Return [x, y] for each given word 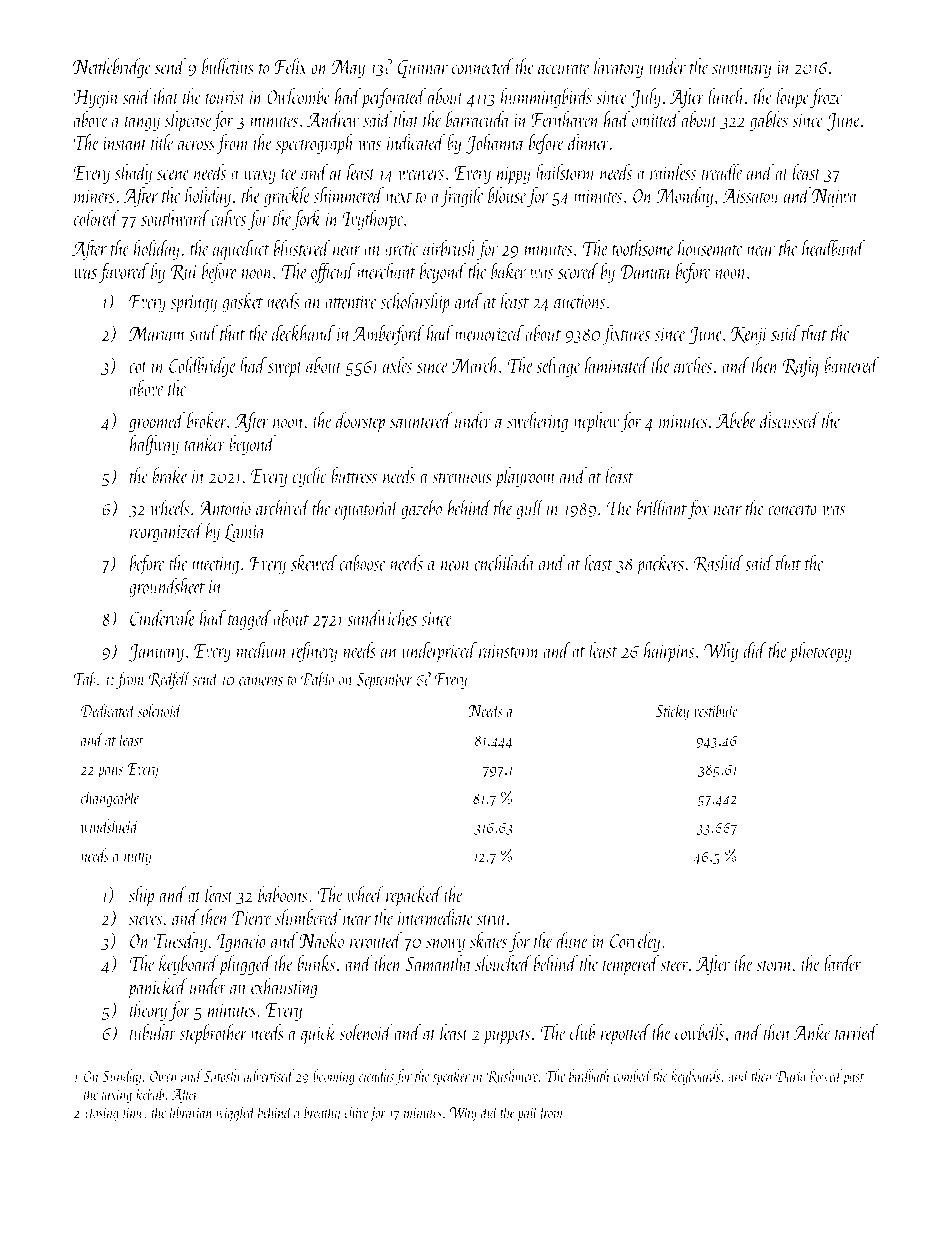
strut [492, 920]
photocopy [820, 652]
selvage [558, 367]
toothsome [643, 247]
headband [833, 247]
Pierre [252, 918]
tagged [250, 620]
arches [693, 365]
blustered [302, 248]
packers [660, 564]
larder [843, 963]
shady [133, 174]
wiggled [236, 1113]
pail [527, 1114]
